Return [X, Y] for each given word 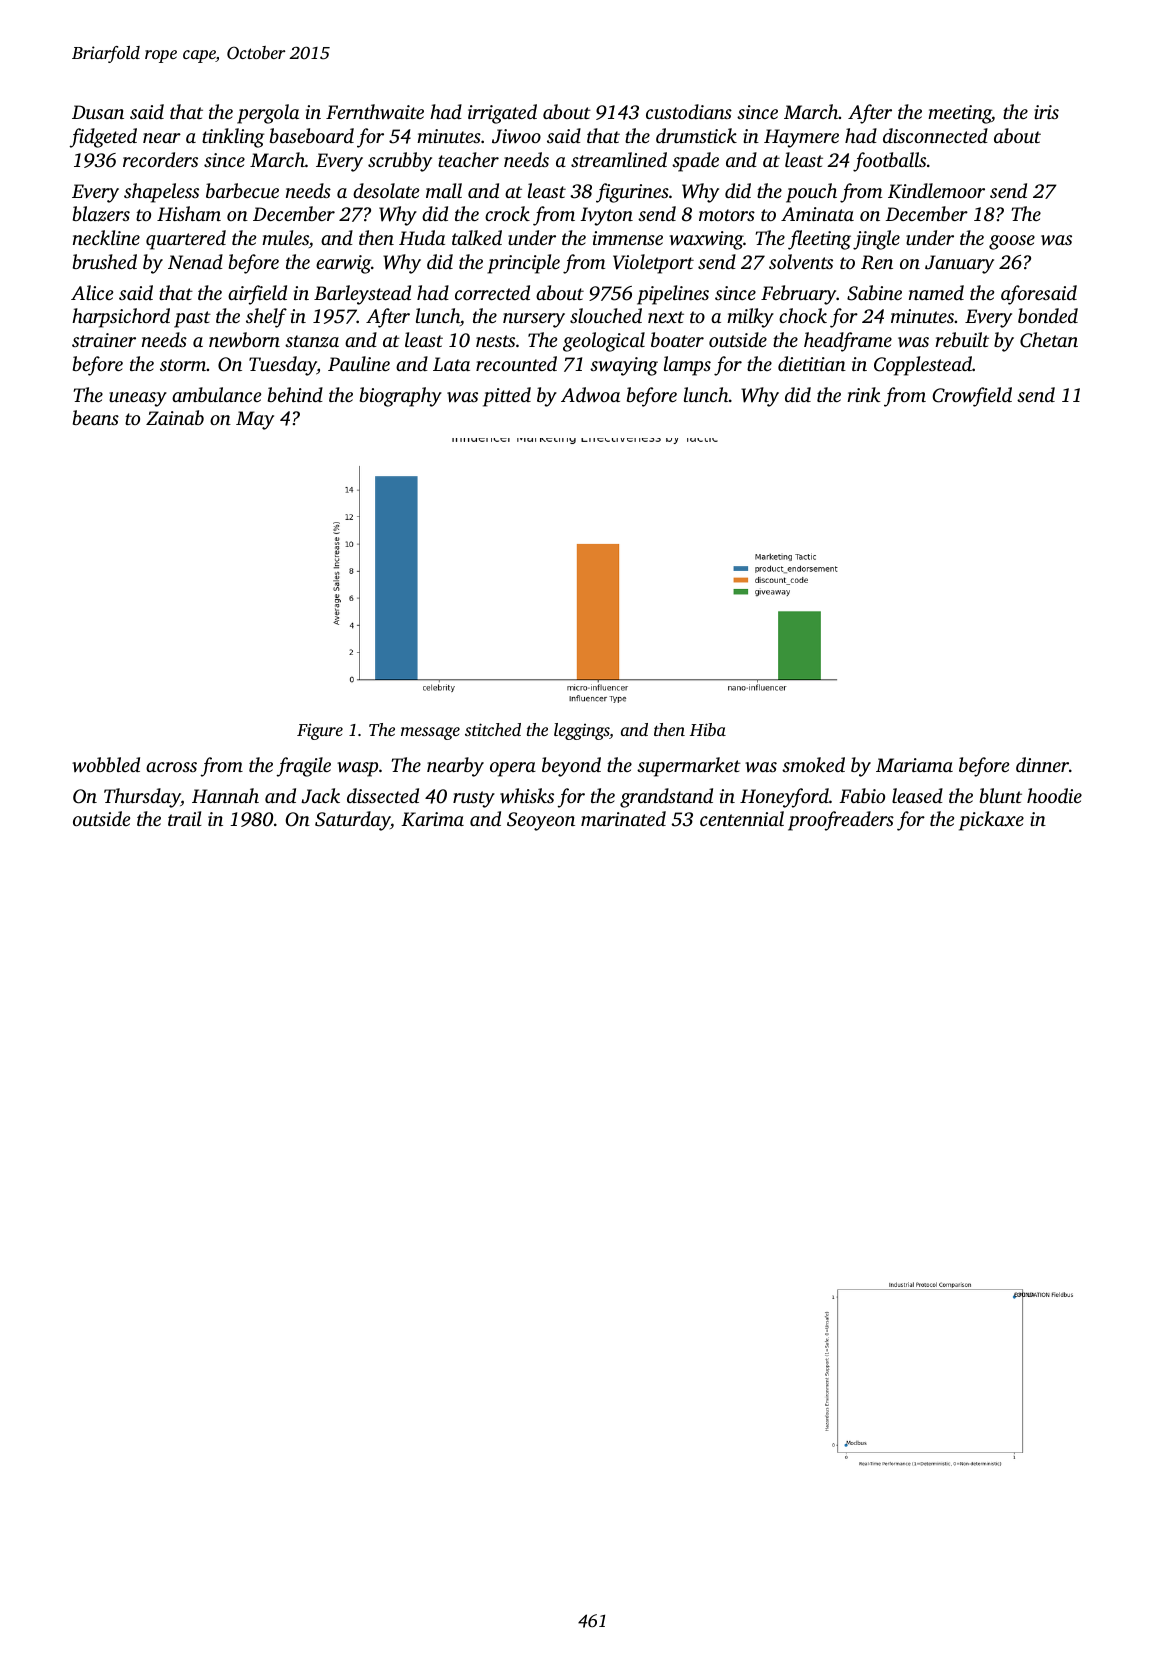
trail [185, 818]
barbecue [242, 190]
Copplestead [923, 366]
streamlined [619, 159]
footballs [889, 162]
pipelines [673, 295]
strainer [104, 340]
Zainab [175, 417]
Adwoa [590, 394]
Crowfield [972, 397]
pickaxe [991, 821]
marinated [623, 818]
